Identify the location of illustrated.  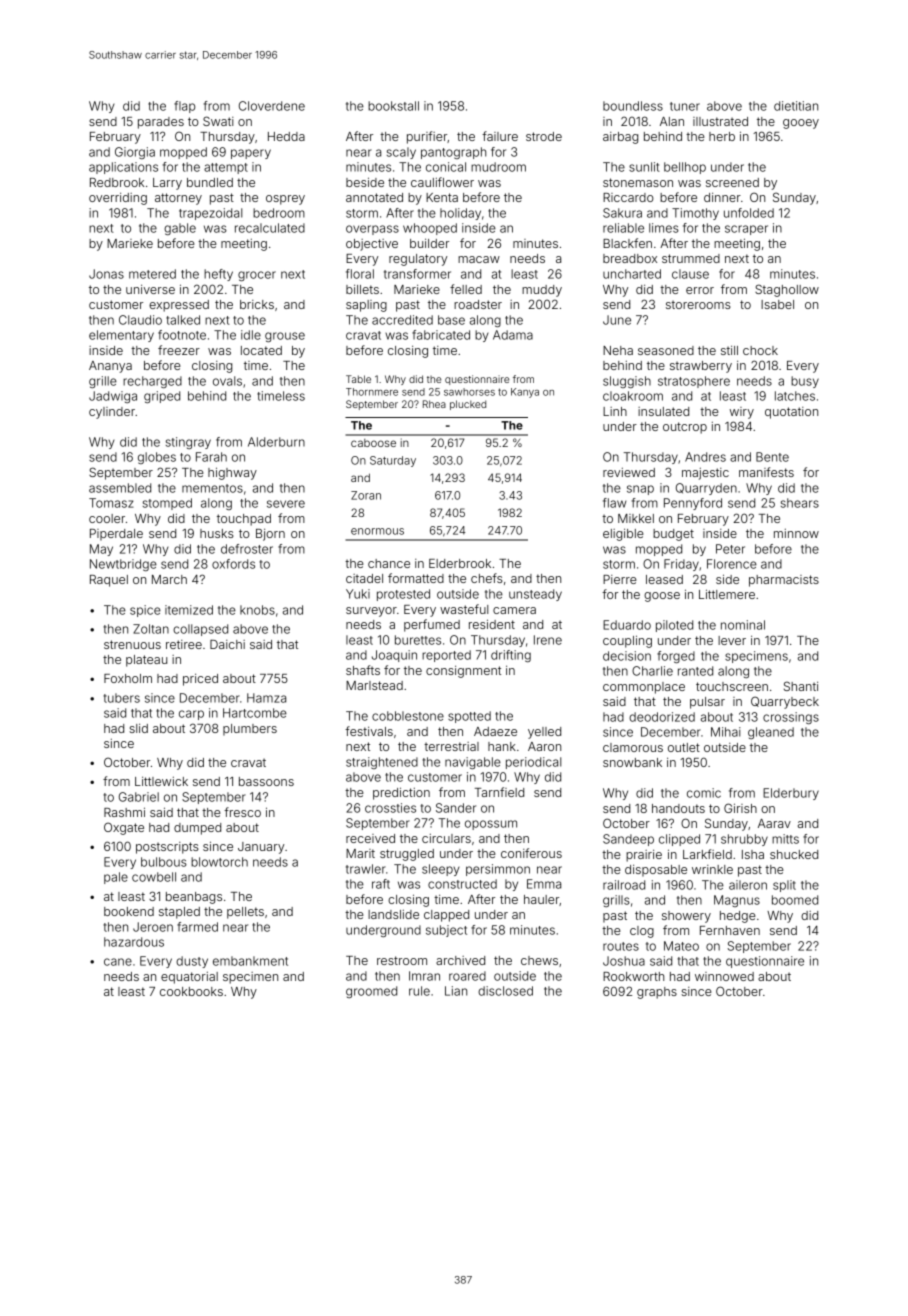
(720, 121).
